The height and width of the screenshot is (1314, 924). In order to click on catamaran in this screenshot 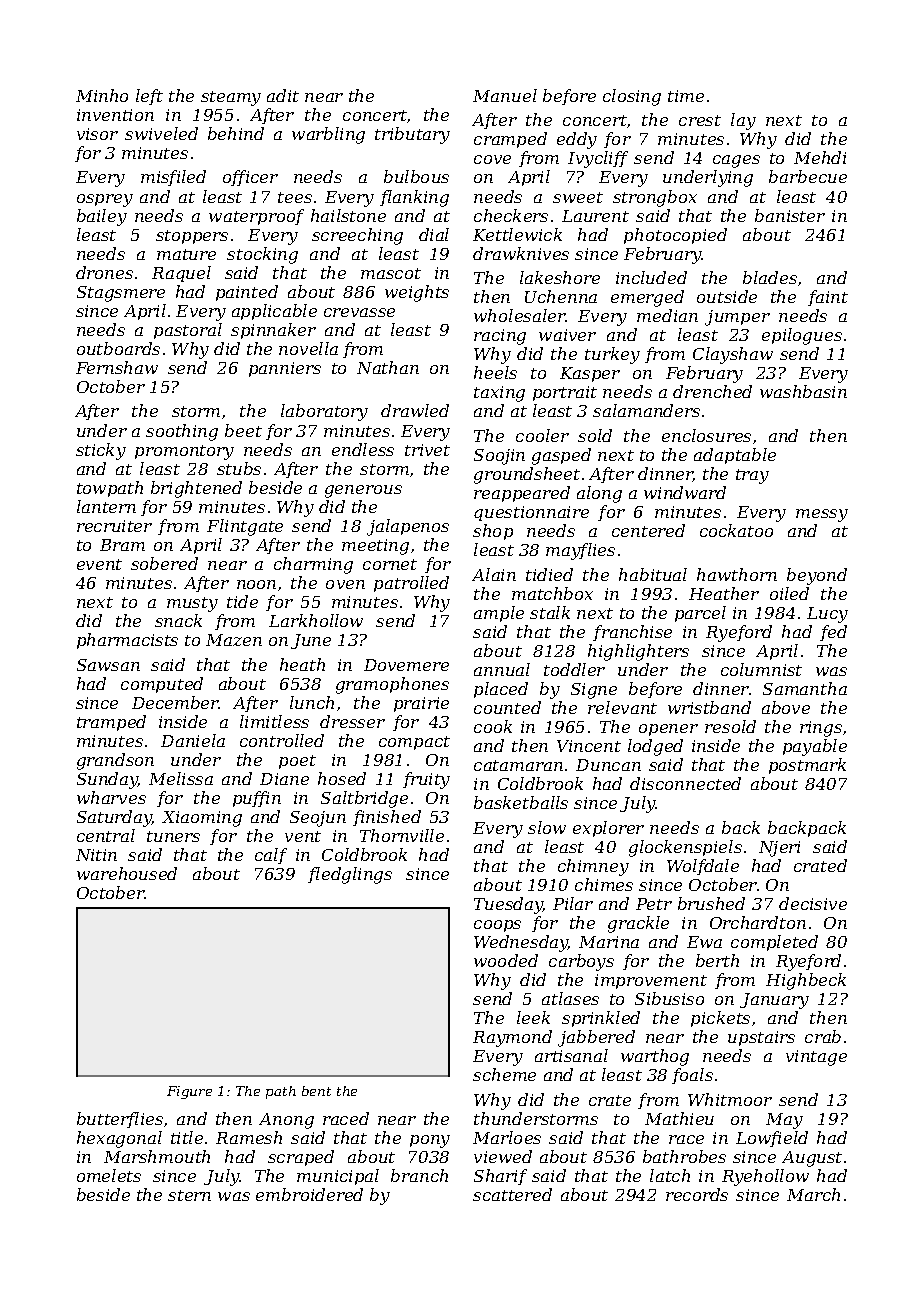, I will do `click(518, 765)`.
